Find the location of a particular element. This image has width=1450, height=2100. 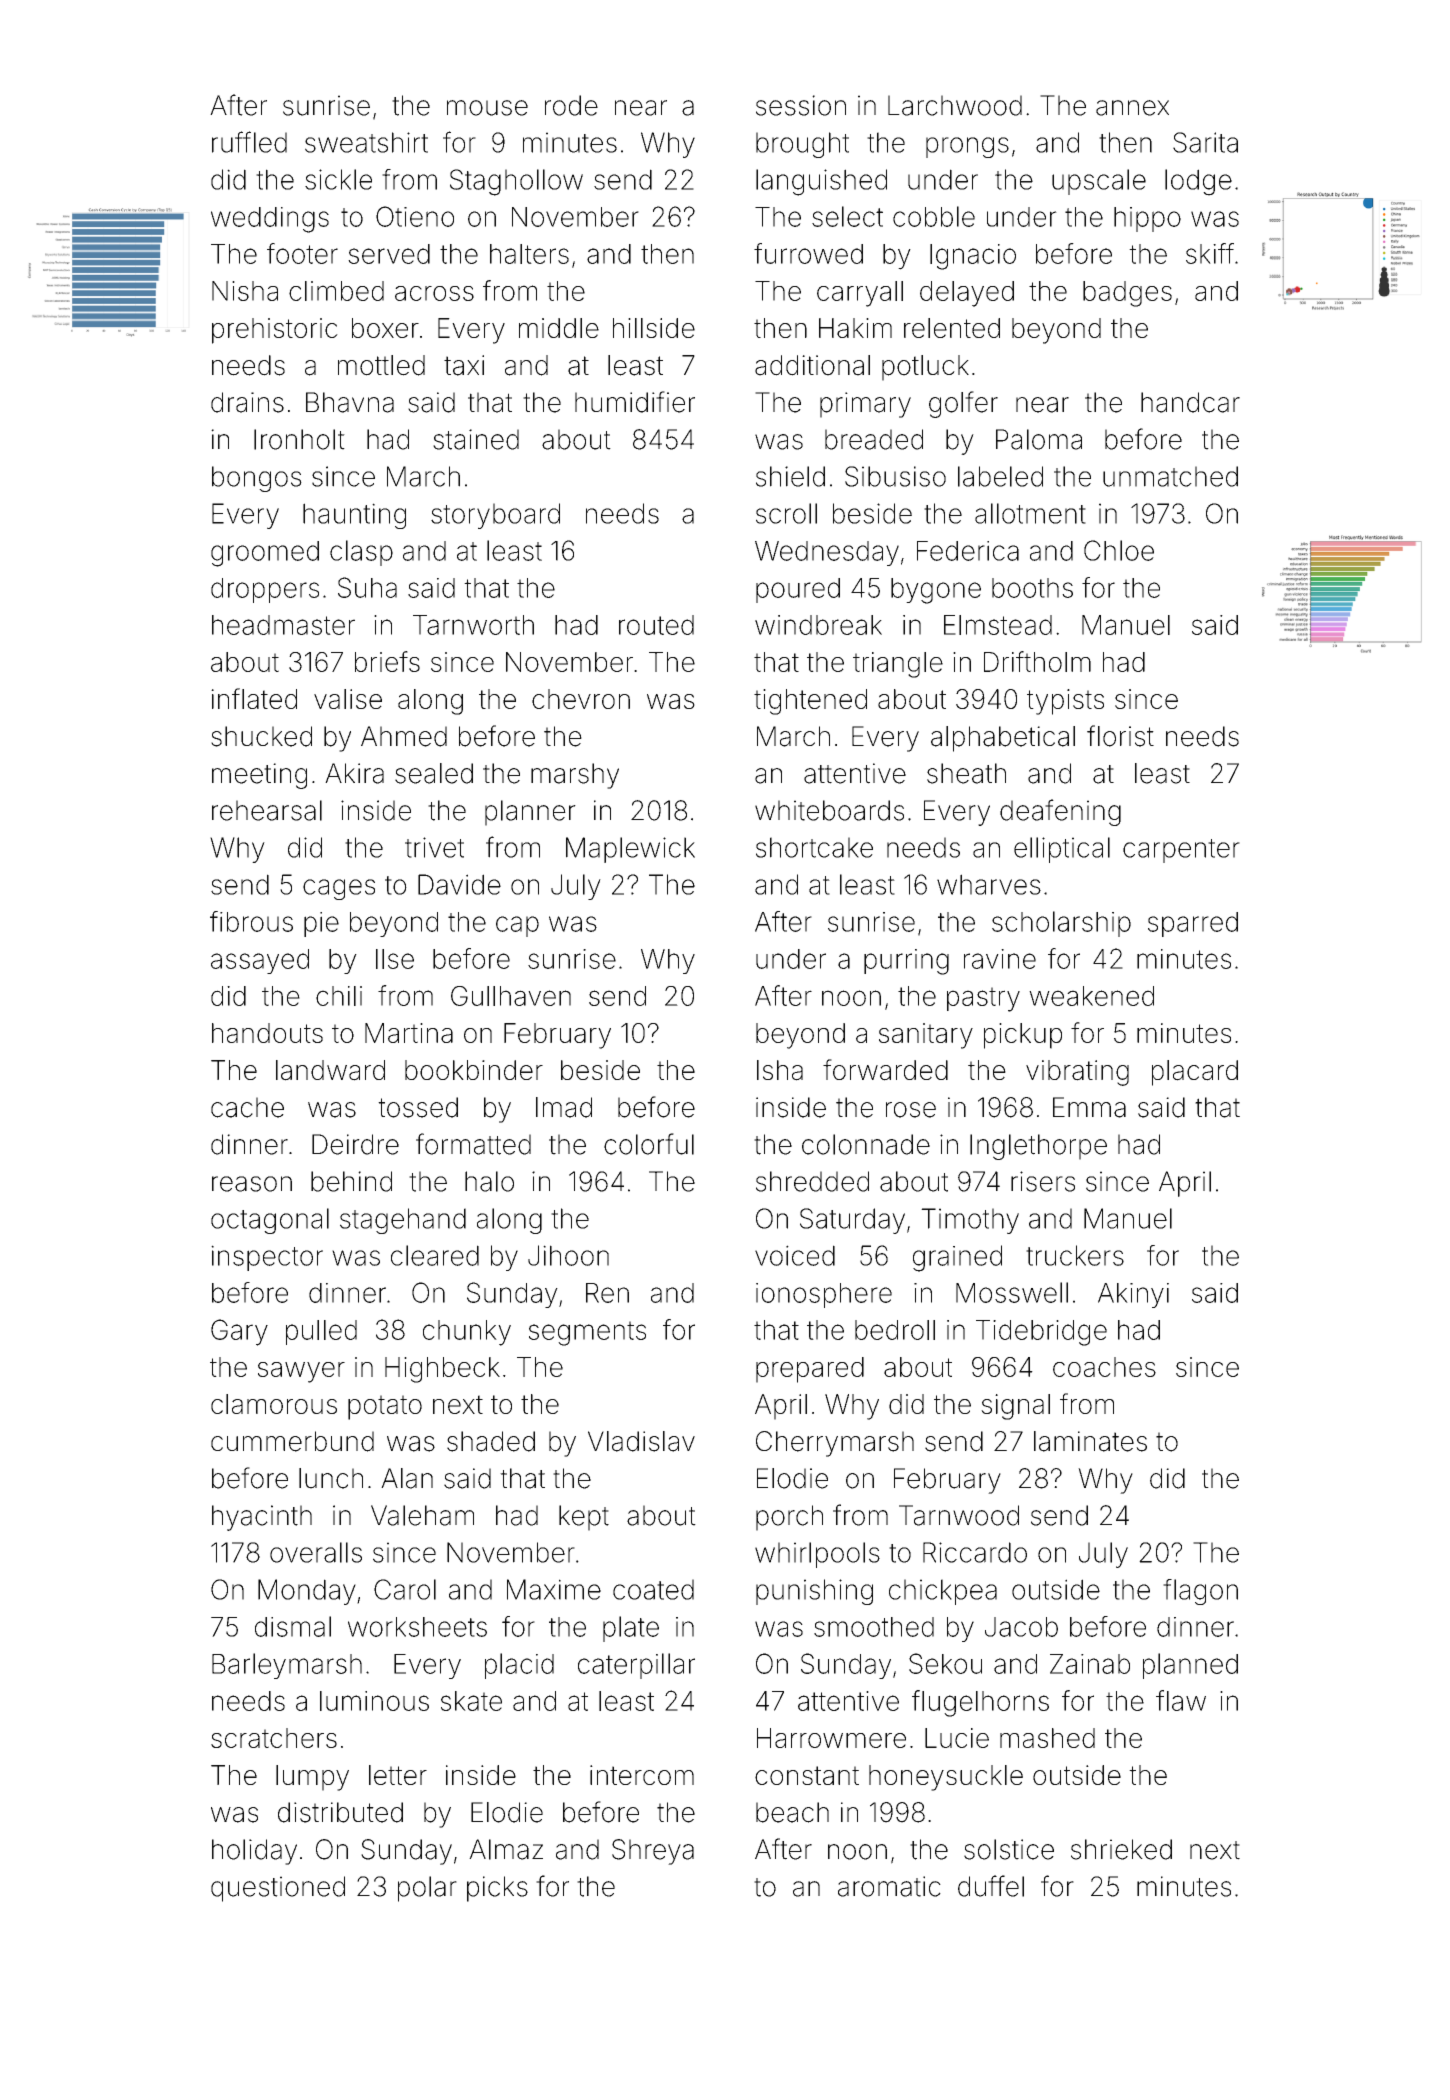

meeting is located at coordinates (259, 776).
